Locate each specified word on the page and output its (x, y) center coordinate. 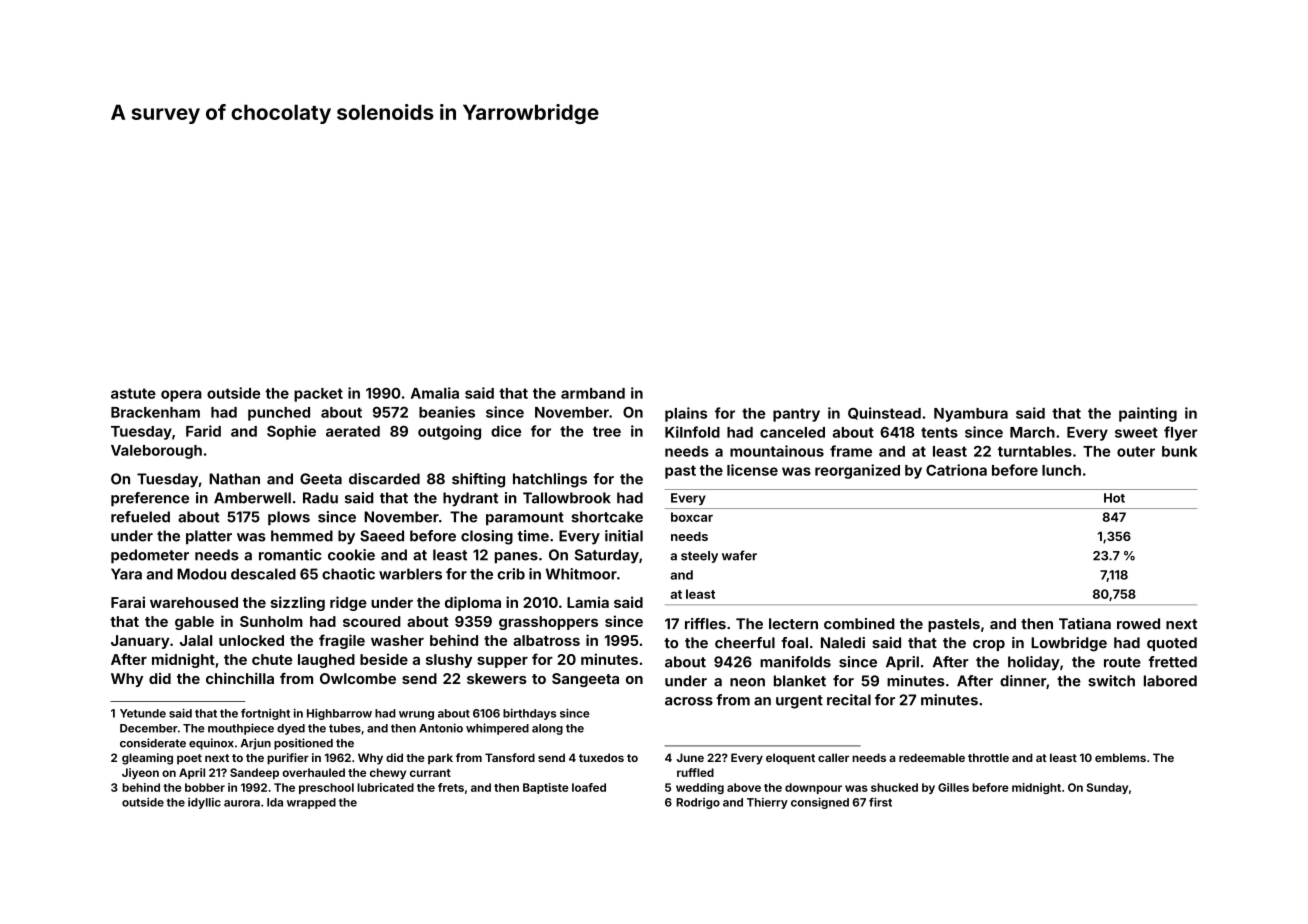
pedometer (150, 556)
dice (506, 431)
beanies (447, 412)
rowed (1138, 624)
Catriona (956, 470)
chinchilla (240, 678)
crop (989, 645)
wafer (739, 555)
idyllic (204, 803)
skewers (497, 678)
